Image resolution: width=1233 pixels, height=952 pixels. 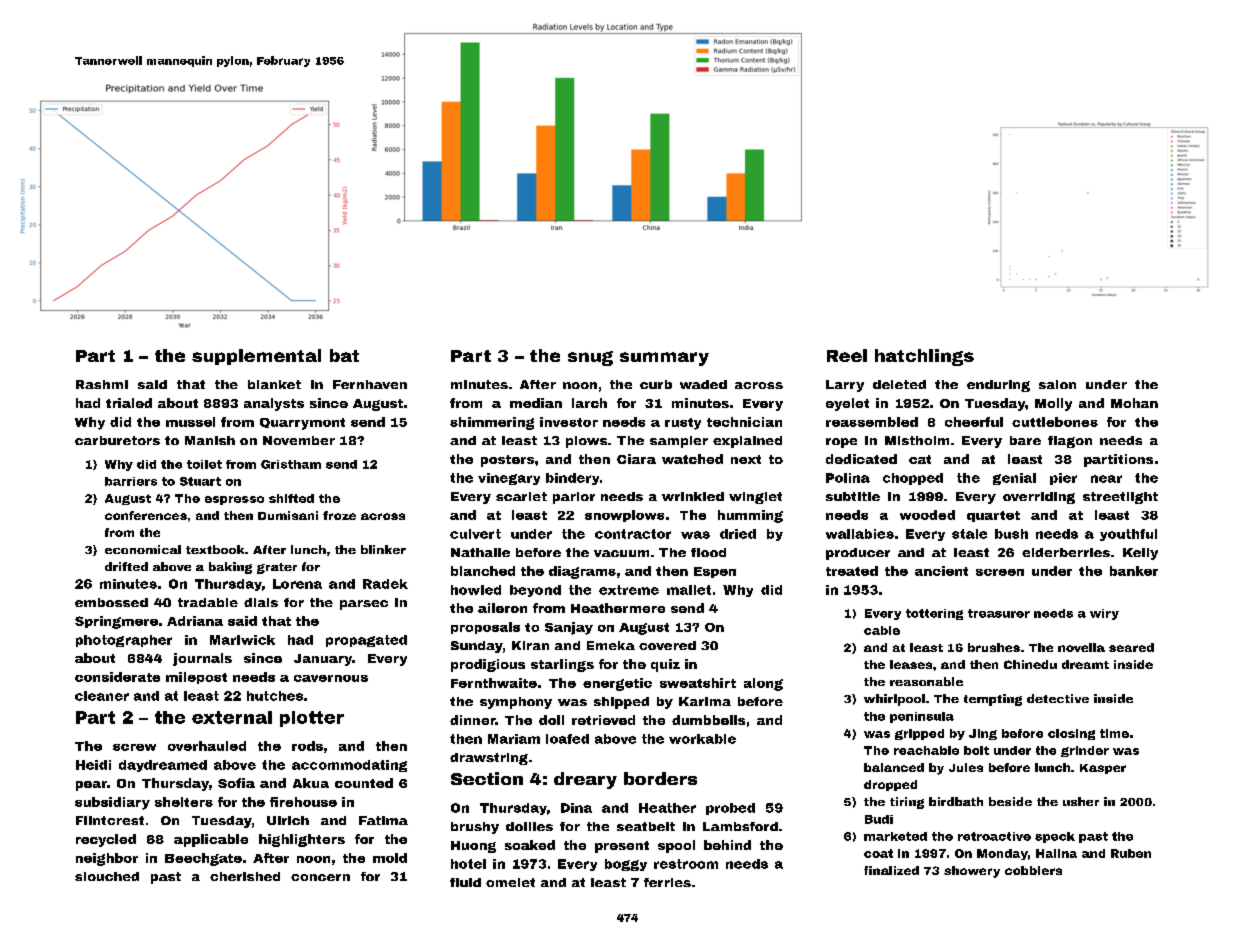 What do you see at coordinates (234, 500) in the document?
I see `espresso` at bounding box center [234, 500].
